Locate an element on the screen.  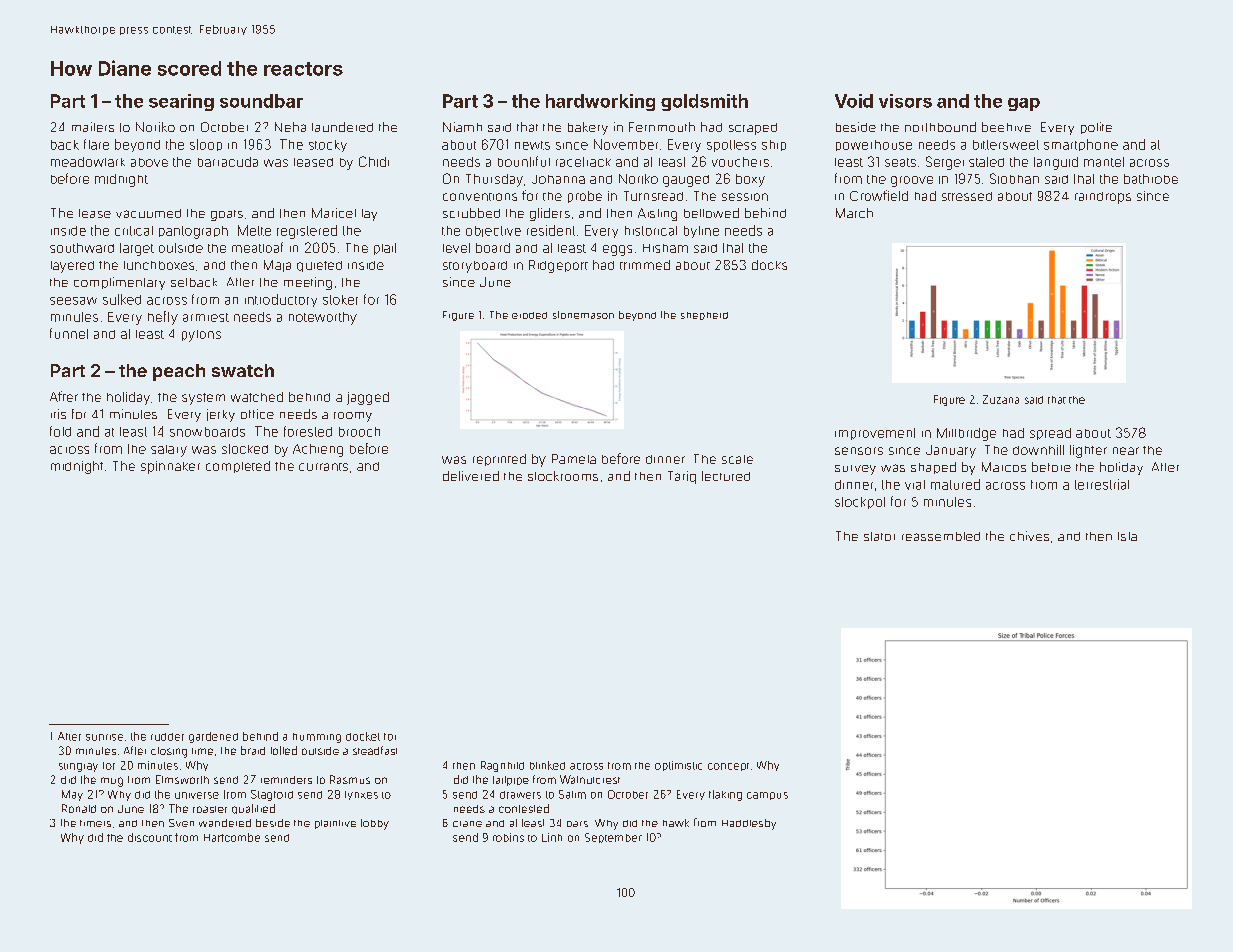
optimistic is located at coordinates (678, 766).
